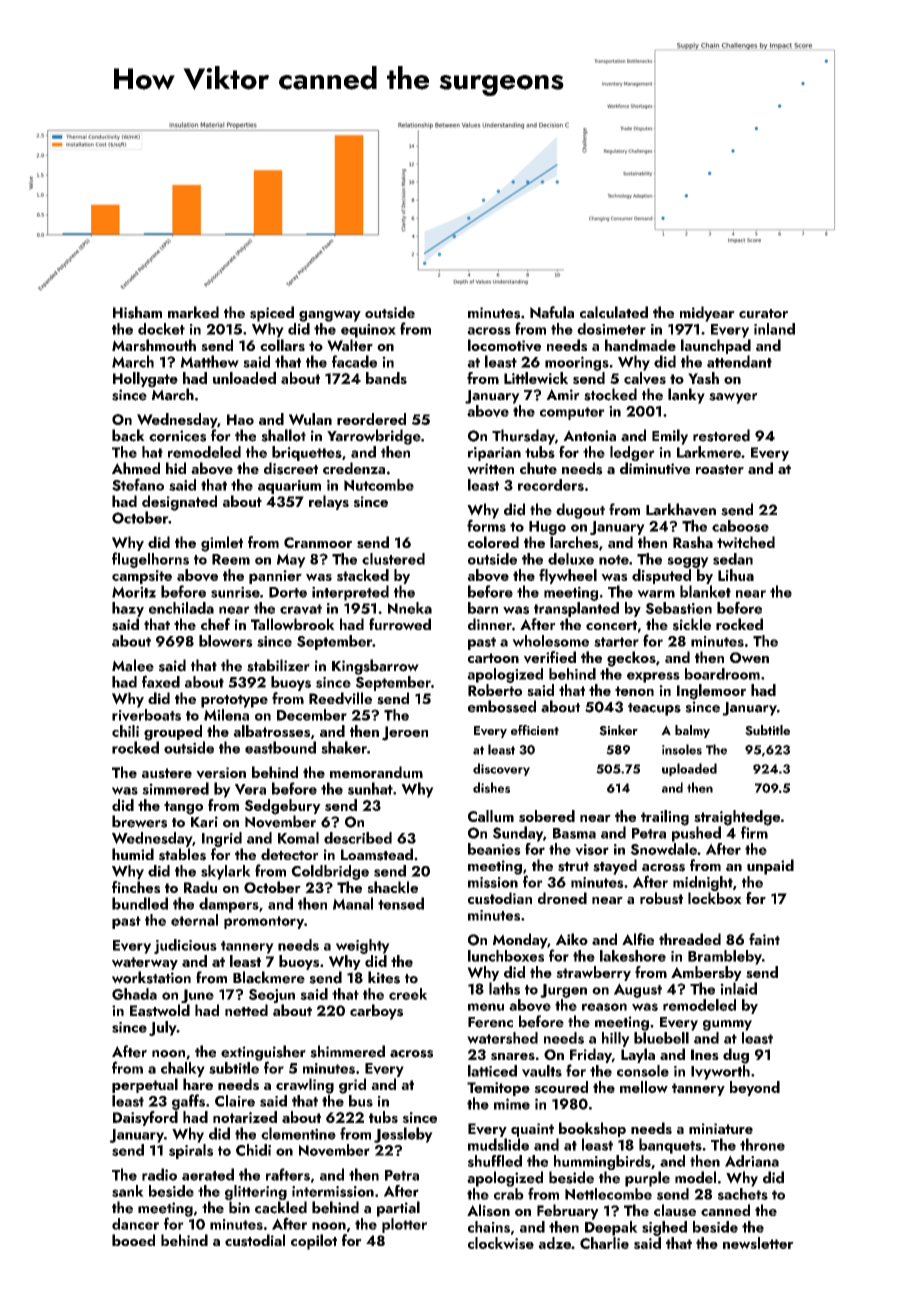 The height and width of the screenshot is (1316, 908). What do you see at coordinates (758, 1243) in the screenshot?
I see `newsletter` at bounding box center [758, 1243].
